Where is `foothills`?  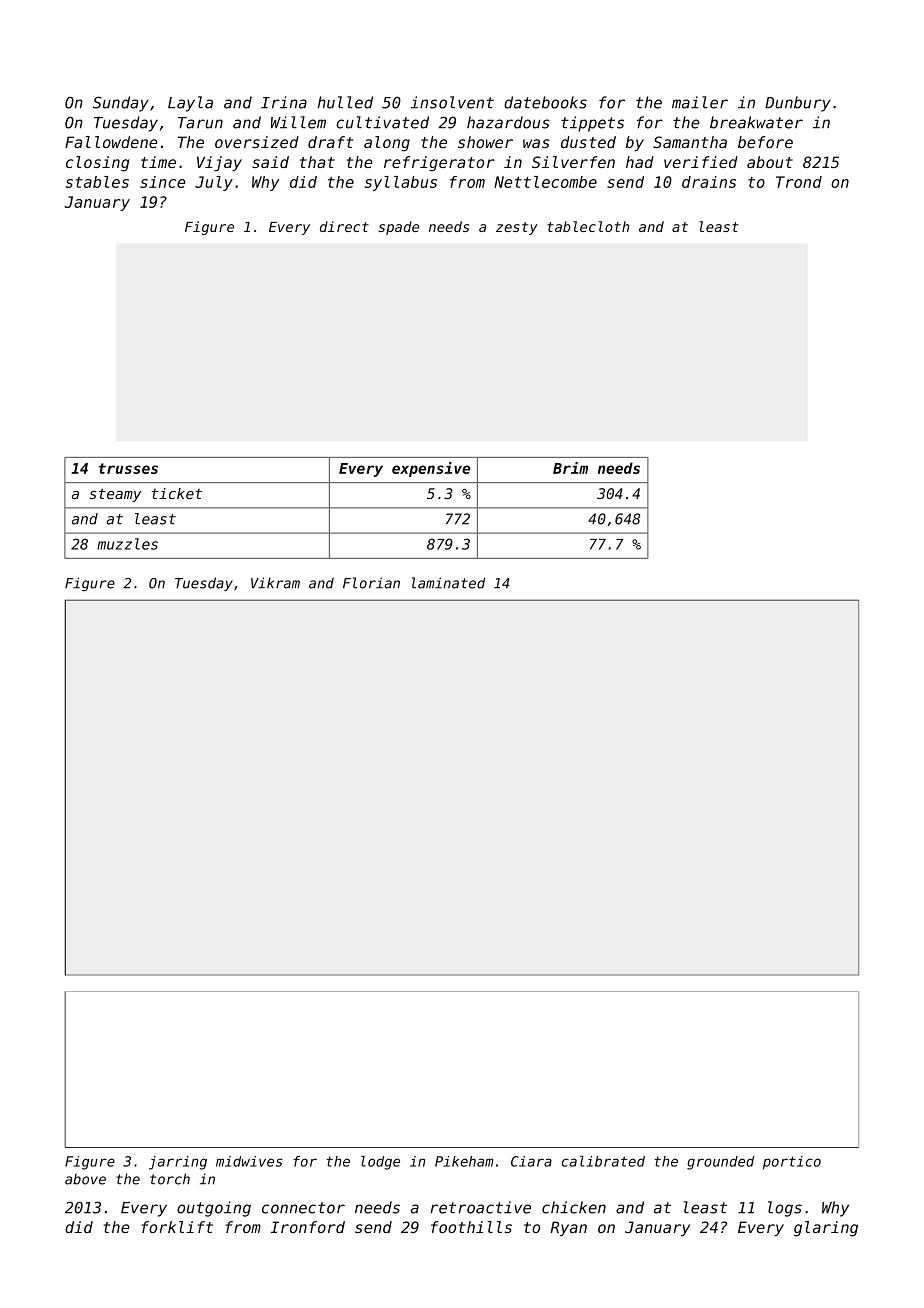
foothills is located at coordinates (471, 1227).
